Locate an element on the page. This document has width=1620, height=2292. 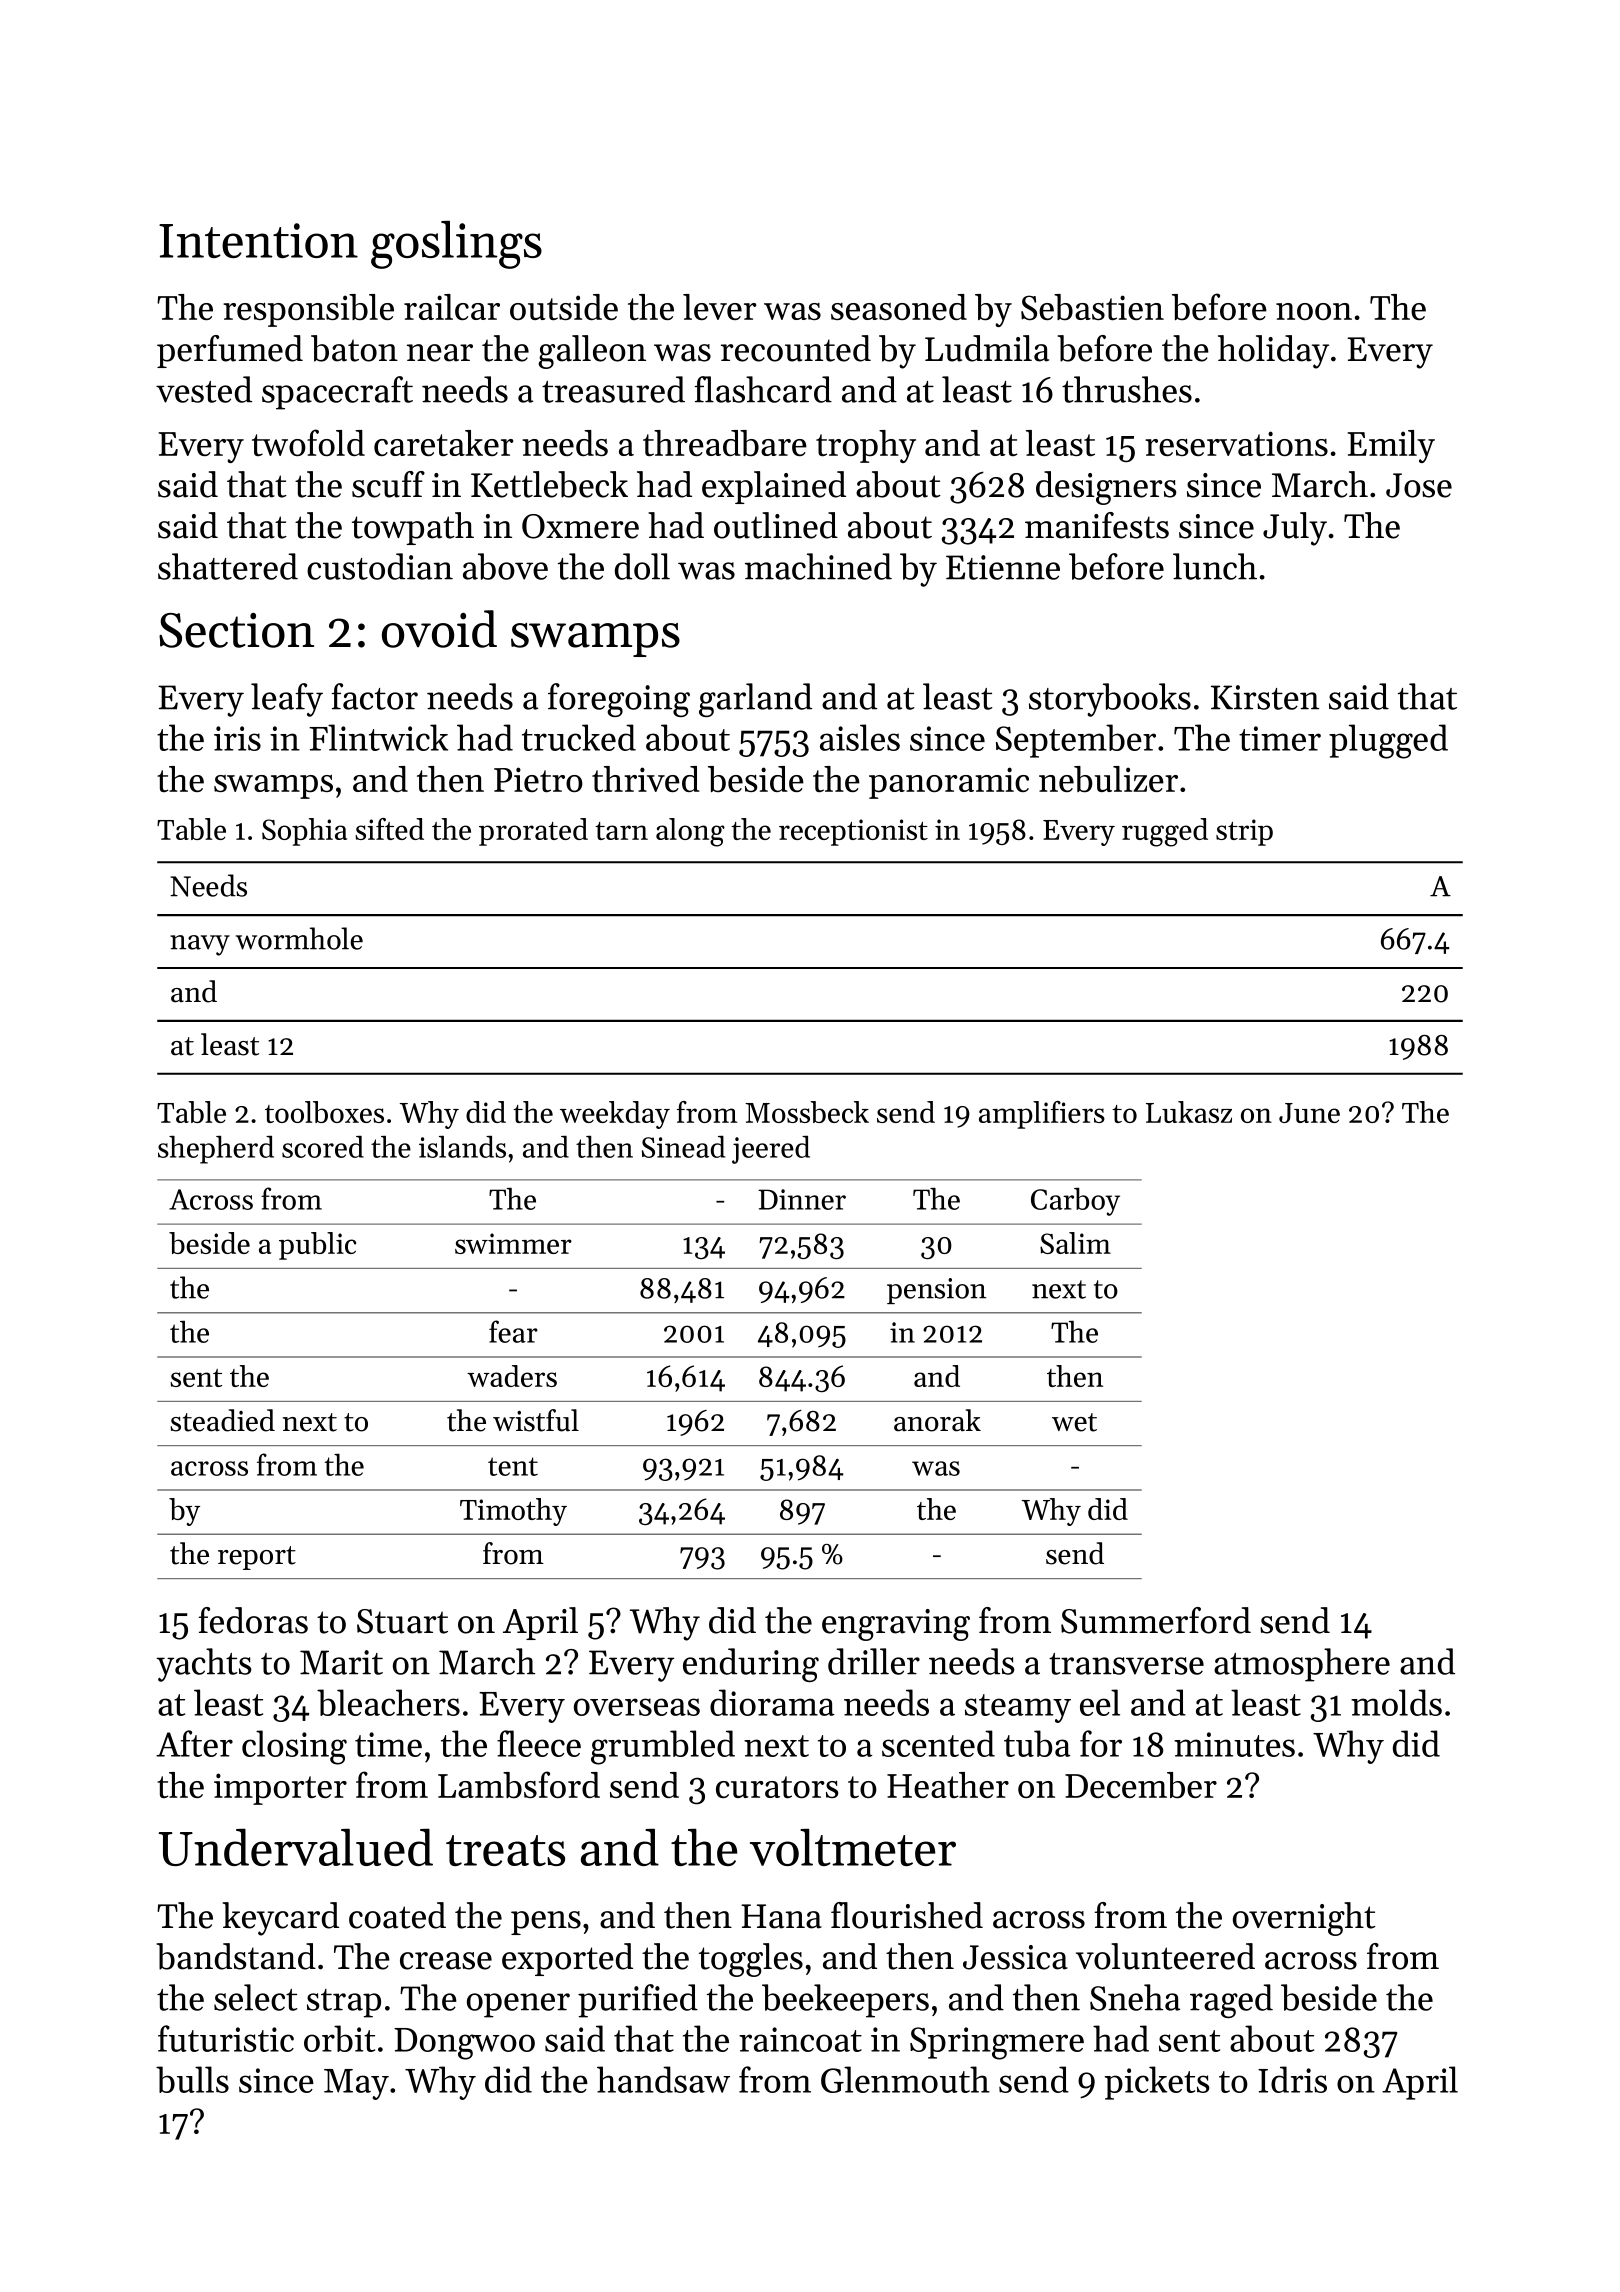
shepherd is located at coordinates (216, 1150).
